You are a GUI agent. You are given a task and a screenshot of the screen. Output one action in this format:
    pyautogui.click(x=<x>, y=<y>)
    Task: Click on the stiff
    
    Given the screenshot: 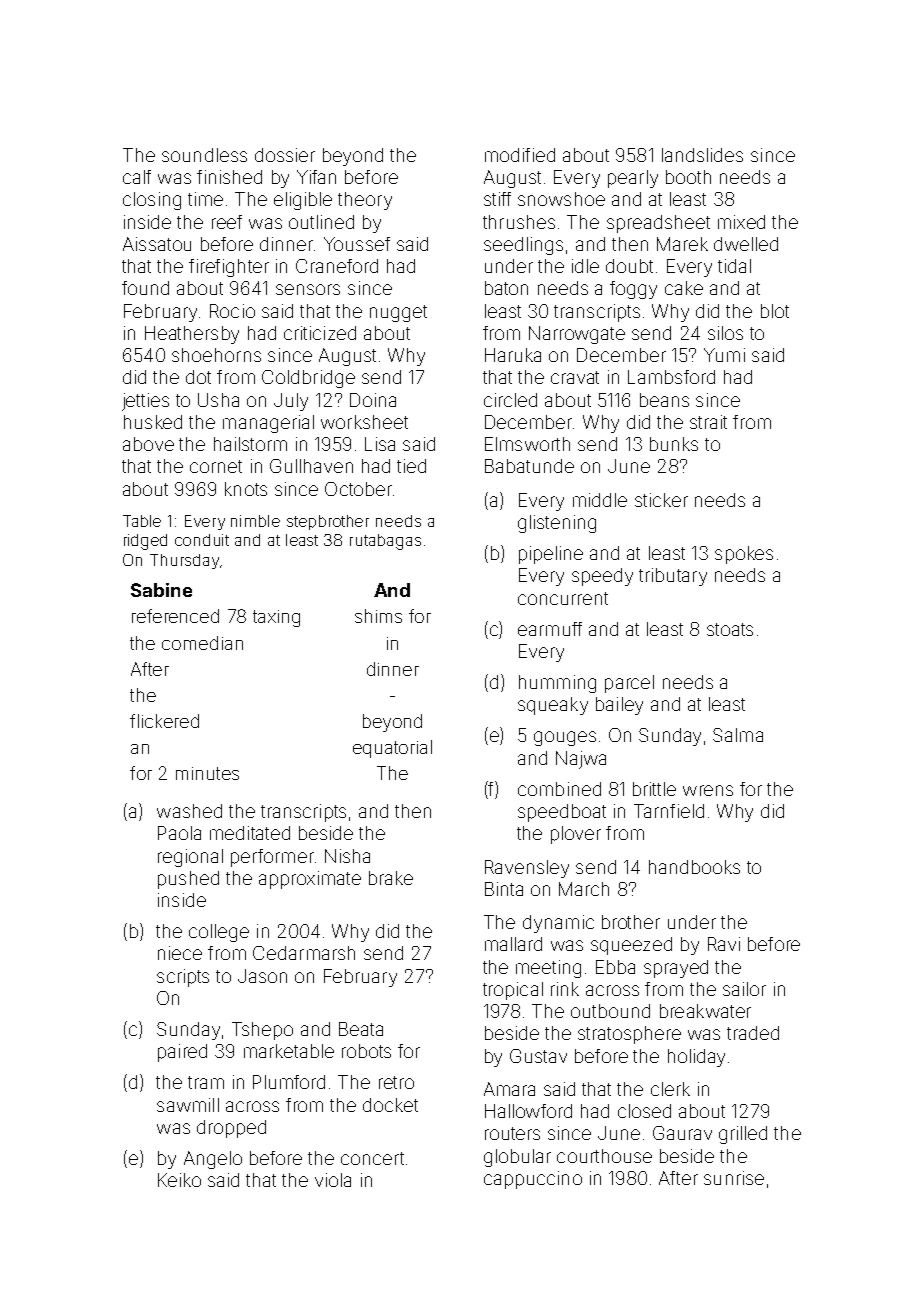 What is the action you would take?
    pyautogui.click(x=497, y=199)
